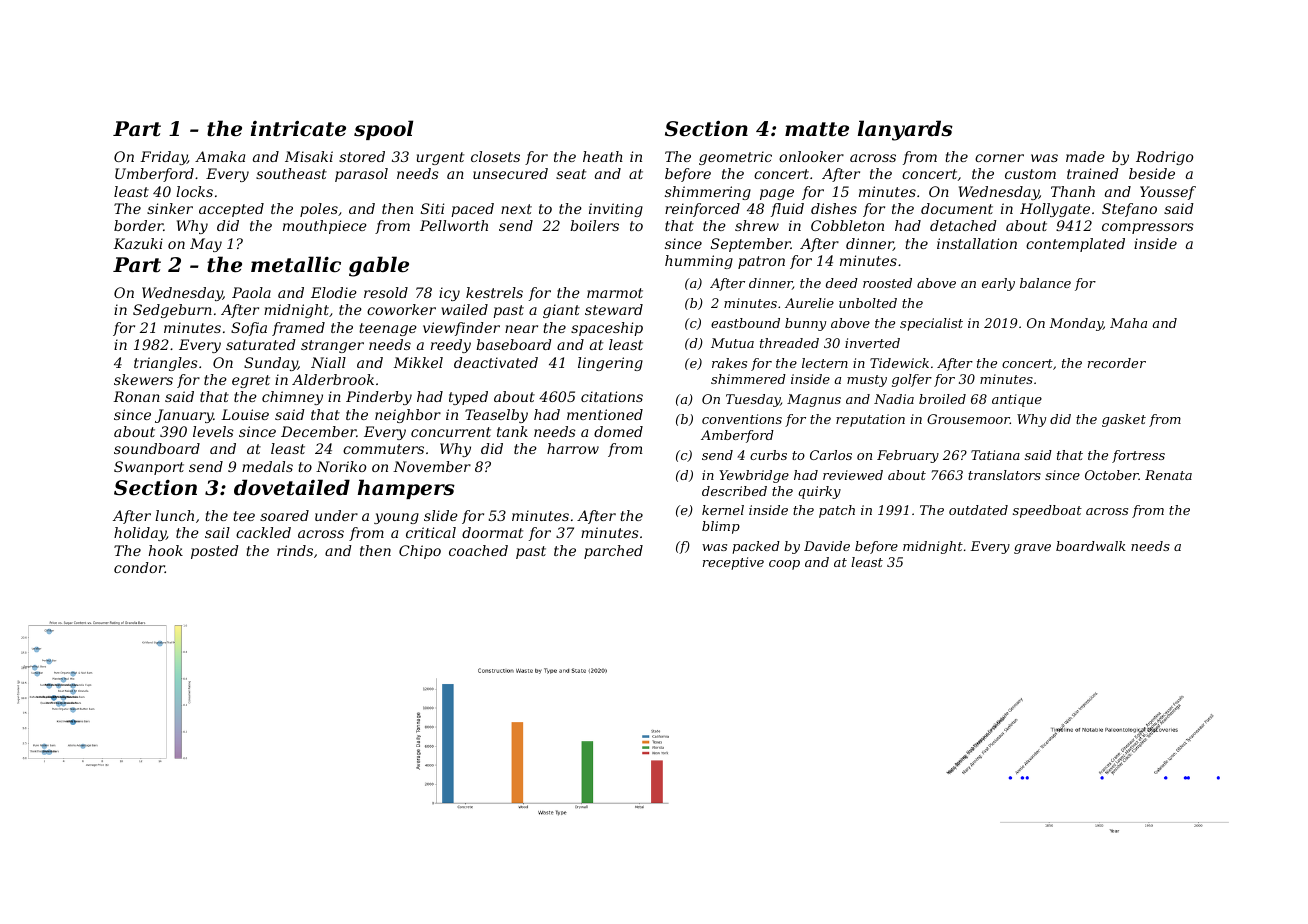 This screenshot has height=924, width=1308. What do you see at coordinates (1117, 363) in the screenshot?
I see `recorder` at bounding box center [1117, 363].
